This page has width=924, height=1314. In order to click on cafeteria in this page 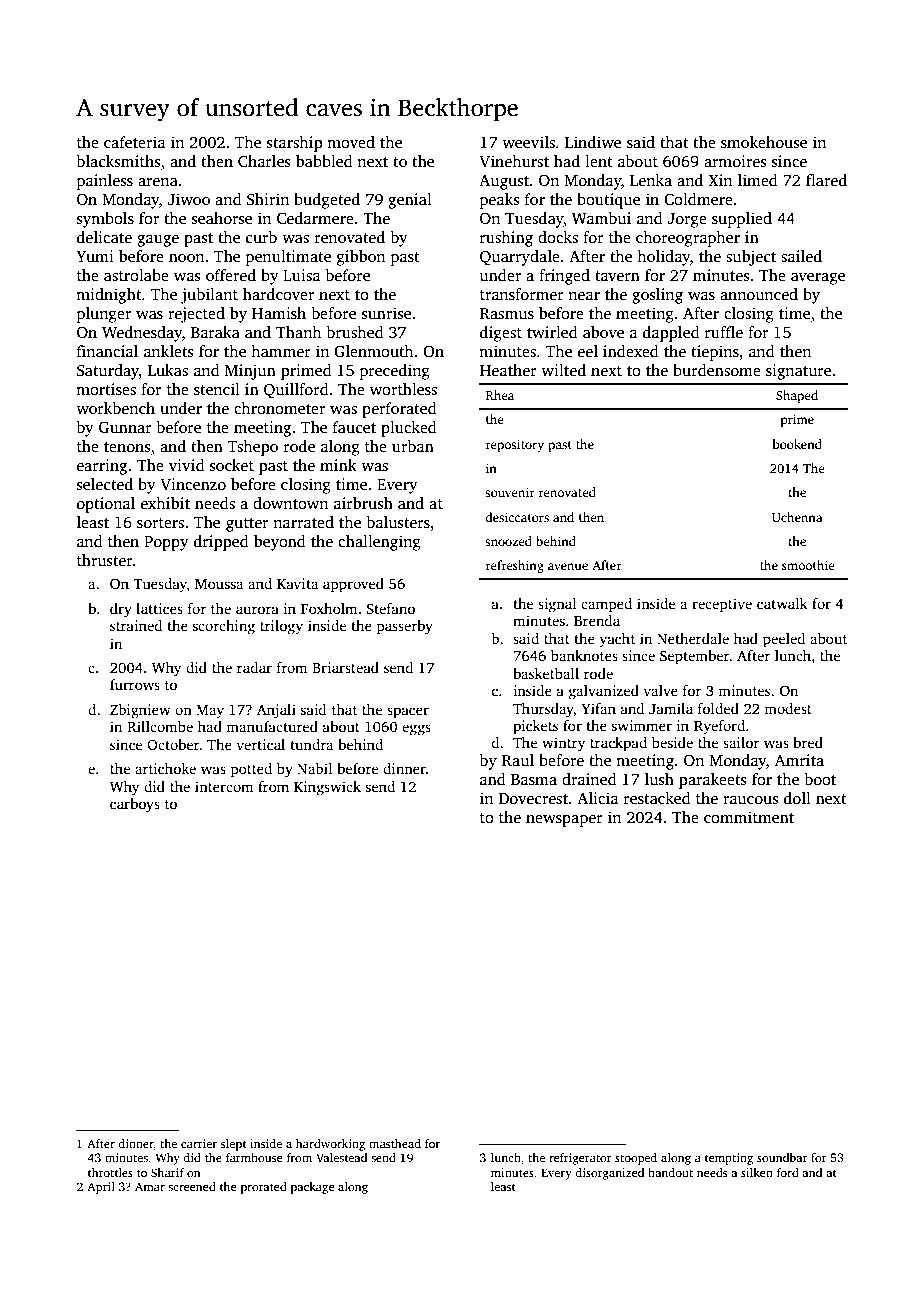, I will do `click(135, 142)`.
